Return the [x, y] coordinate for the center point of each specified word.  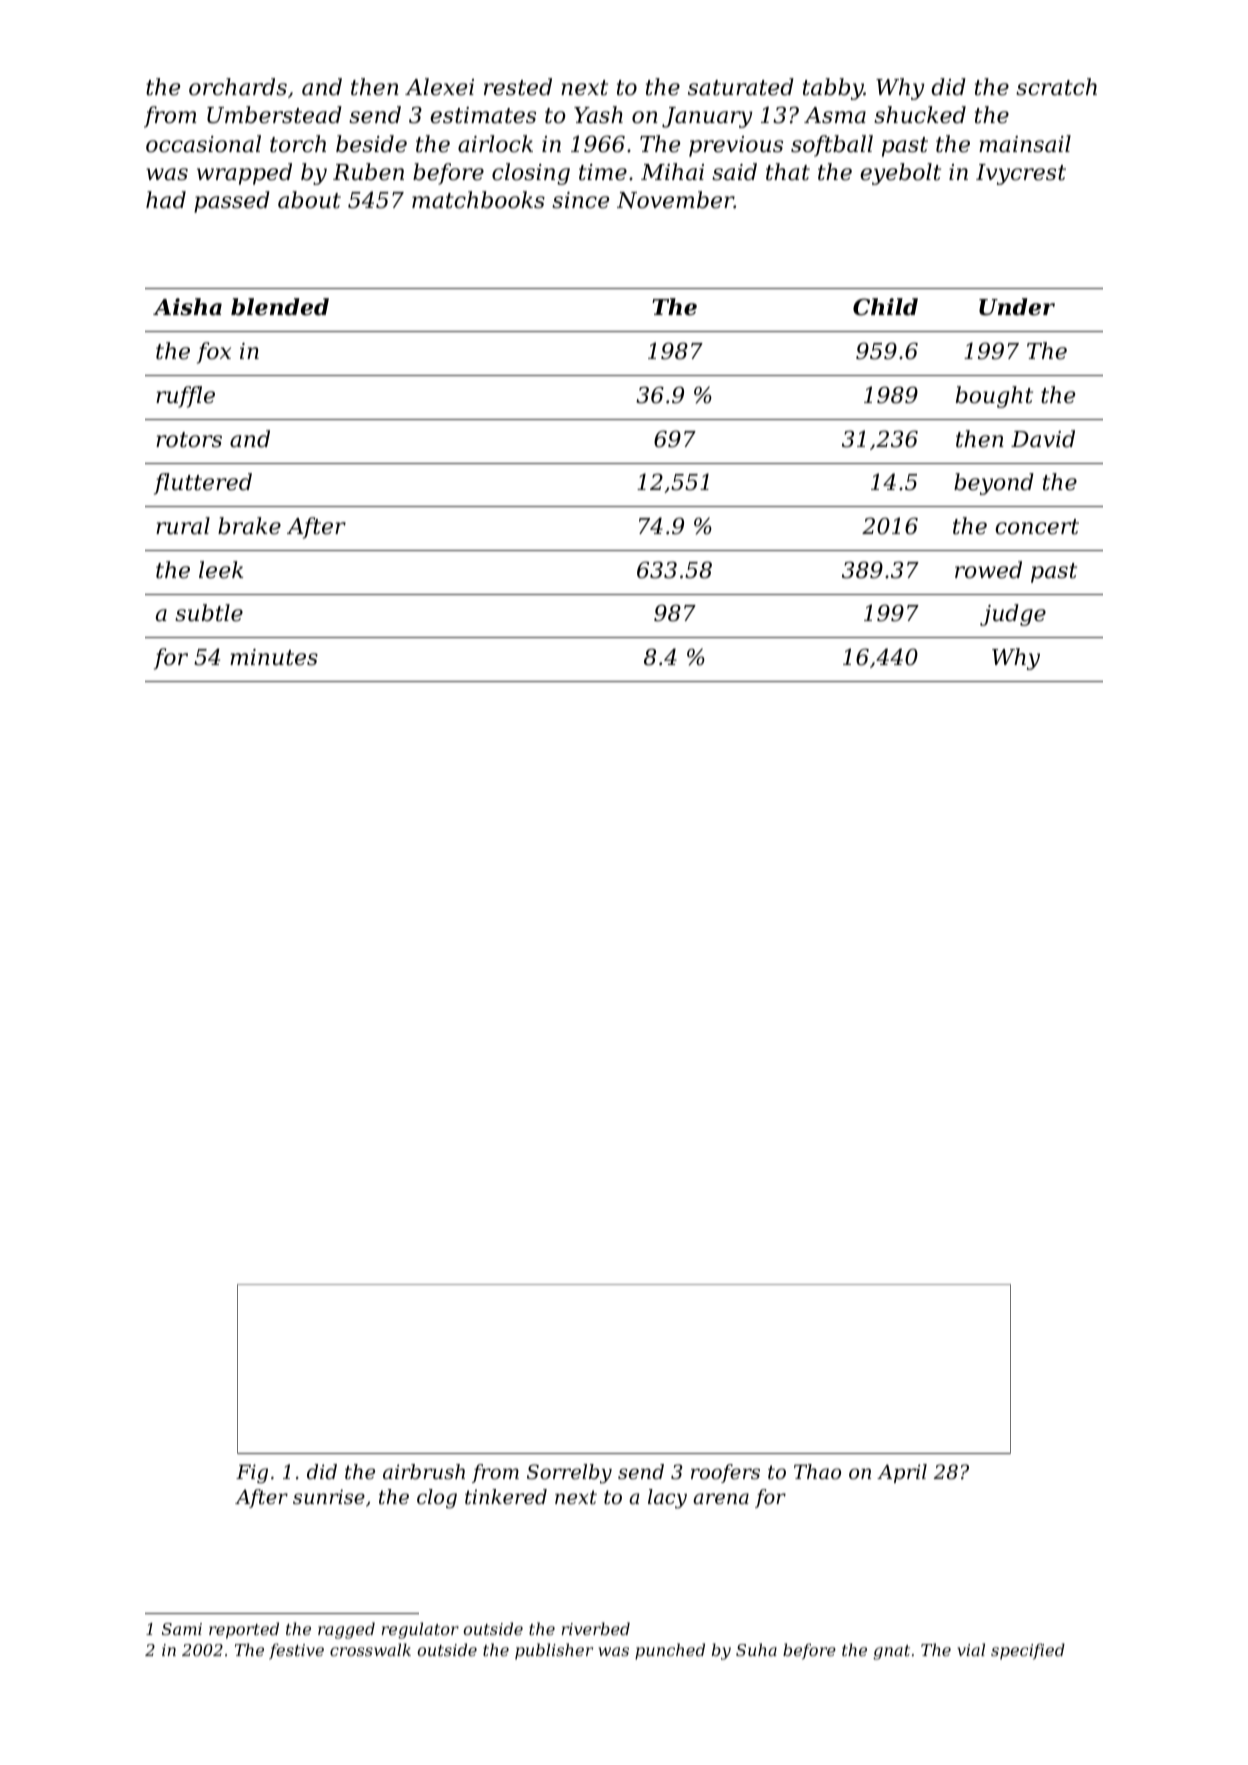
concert [1037, 527]
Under [1017, 307]
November [675, 200]
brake [249, 526]
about [309, 200]
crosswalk [370, 1649]
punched [670, 1651]
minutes [274, 657]
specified [1028, 1651]
